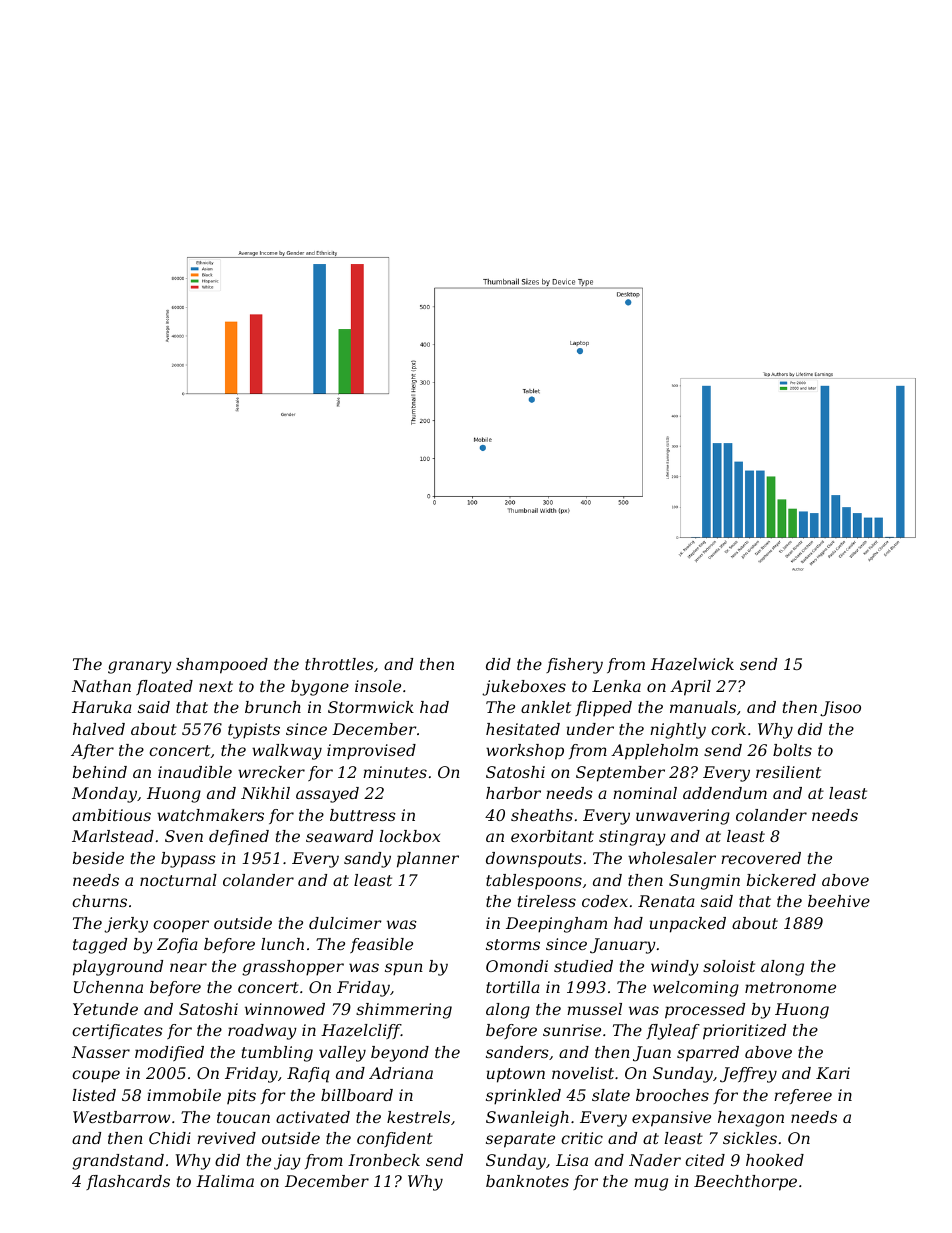  Describe the element at coordinates (840, 709) in the image. I see `Jisoo` at that location.
